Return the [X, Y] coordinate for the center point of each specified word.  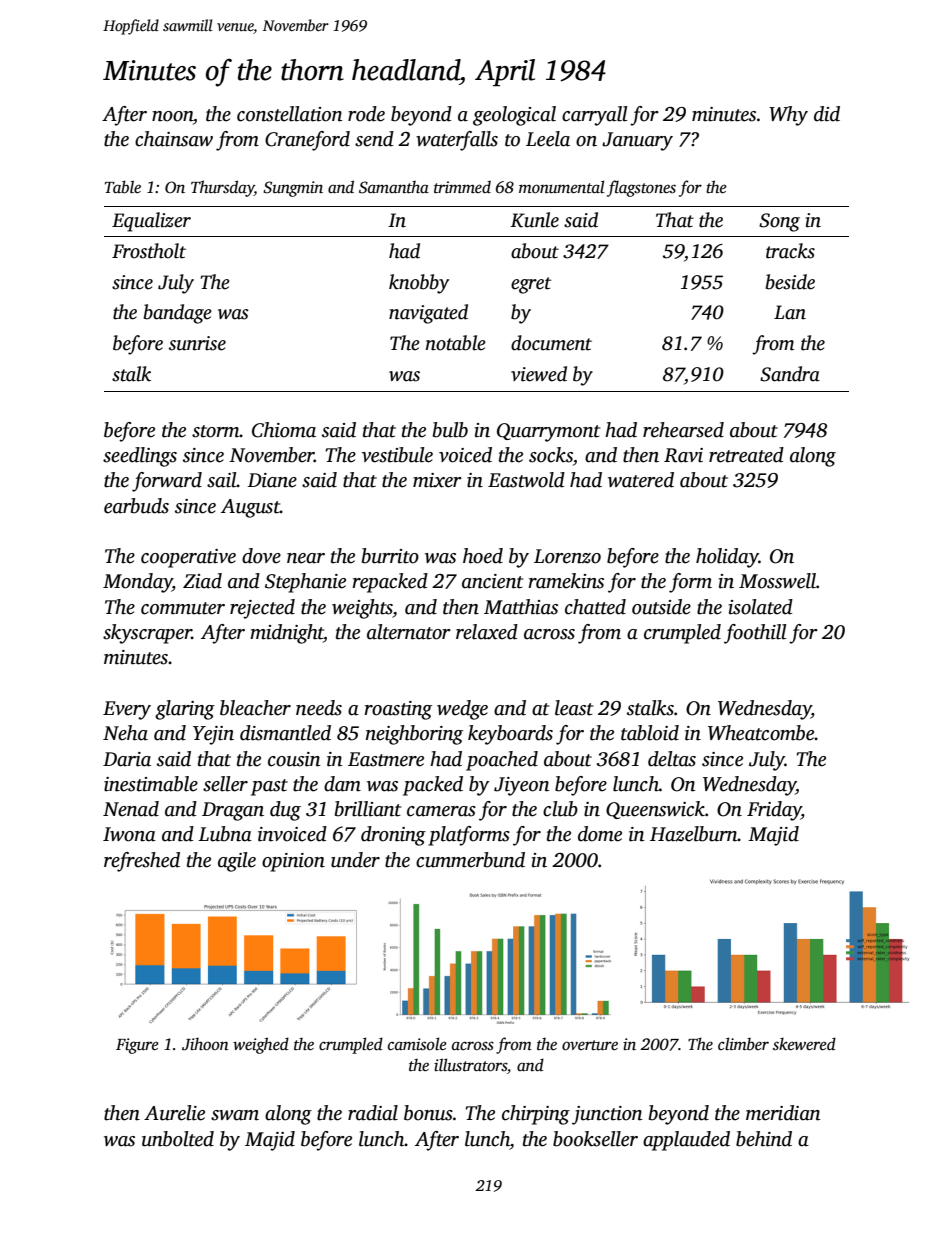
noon [172, 116]
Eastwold [526, 480]
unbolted [178, 1139]
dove [261, 556]
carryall [595, 116]
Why [788, 116]
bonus [428, 1113]
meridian [783, 1113]
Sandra [790, 374]
